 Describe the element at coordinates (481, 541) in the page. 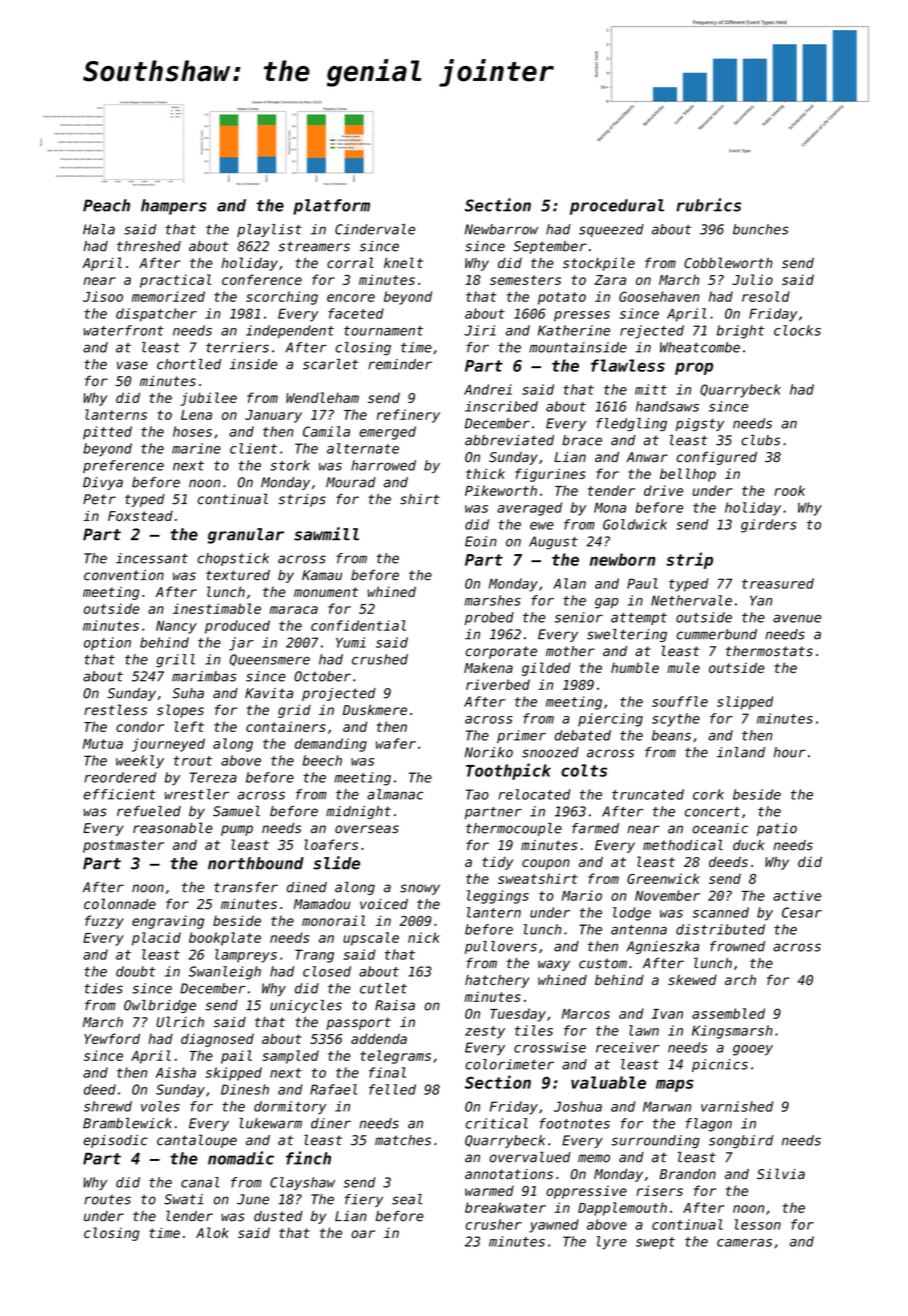

I see `Eoin` at that location.
